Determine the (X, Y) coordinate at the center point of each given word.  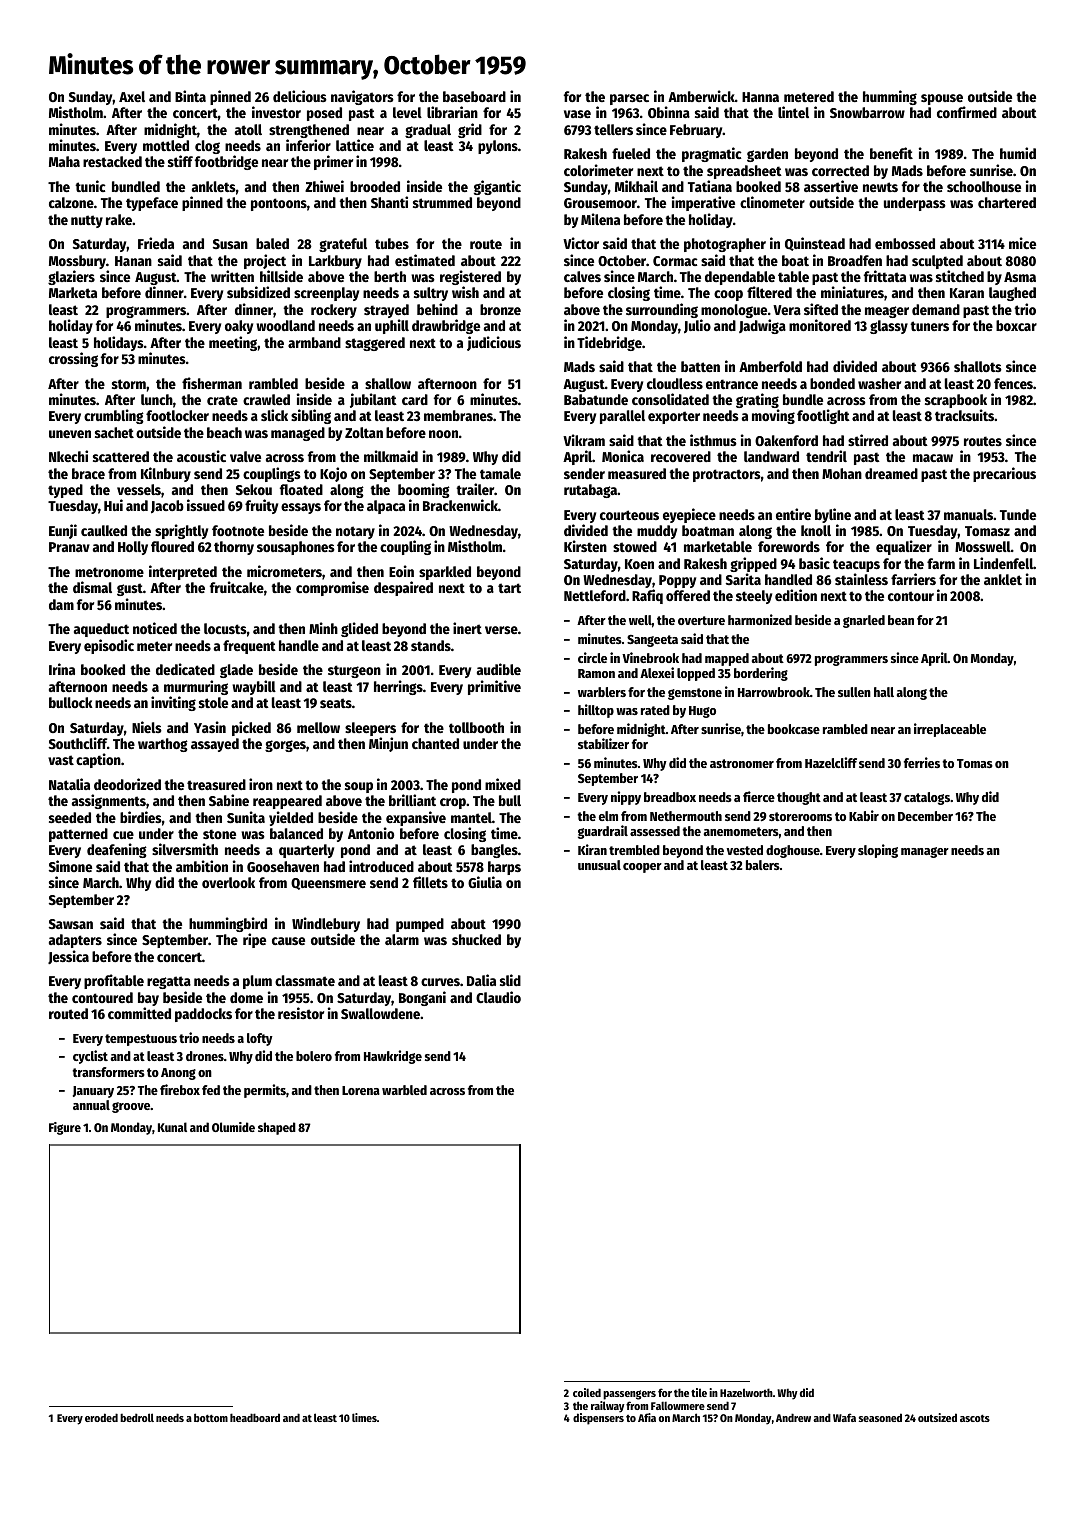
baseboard (474, 96)
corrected (840, 170)
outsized (937, 1417)
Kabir (864, 815)
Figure (65, 1128)
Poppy (677, 581)
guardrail (603, 832)
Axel (132, 96)
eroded (101, 1417)
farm (941, 563)
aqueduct (101, 630)
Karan (967, 293)
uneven (70, 434)
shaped (277, 1128)
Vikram (584, 440)
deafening (117, 850)
